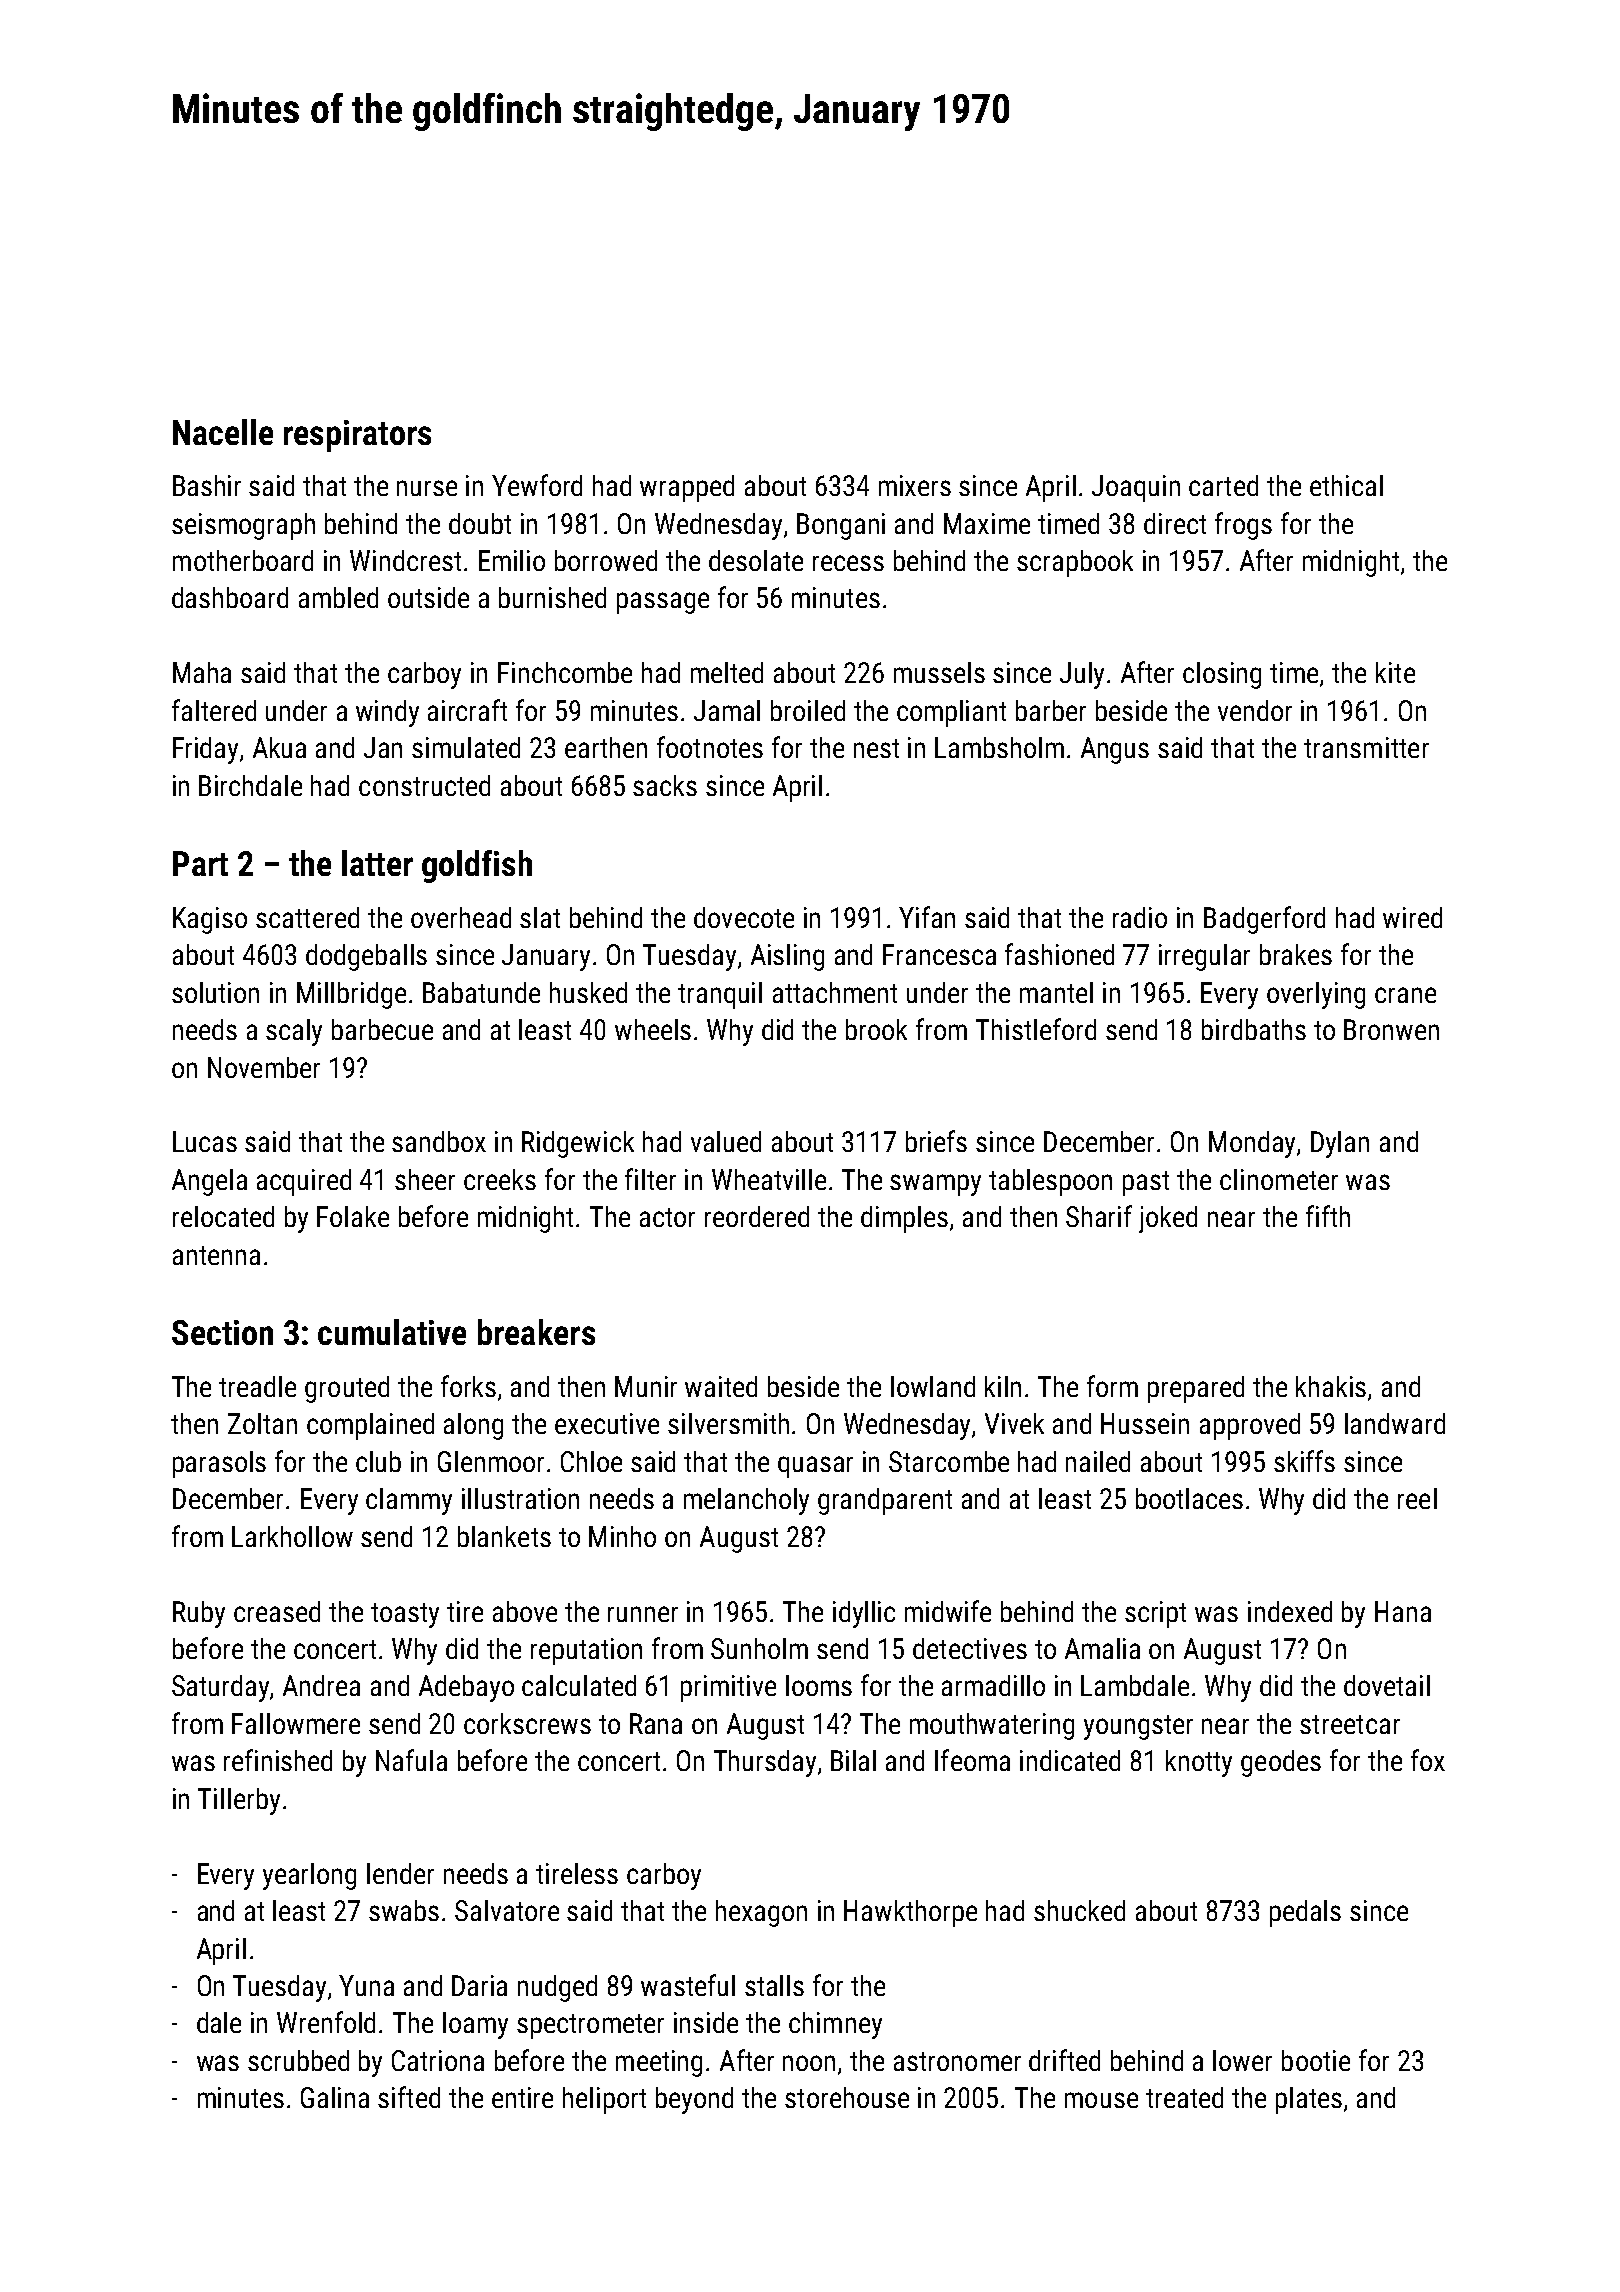  Describe the element at coordinates (1196, 1389) in the screenshot. I see `prepared` at that location.
